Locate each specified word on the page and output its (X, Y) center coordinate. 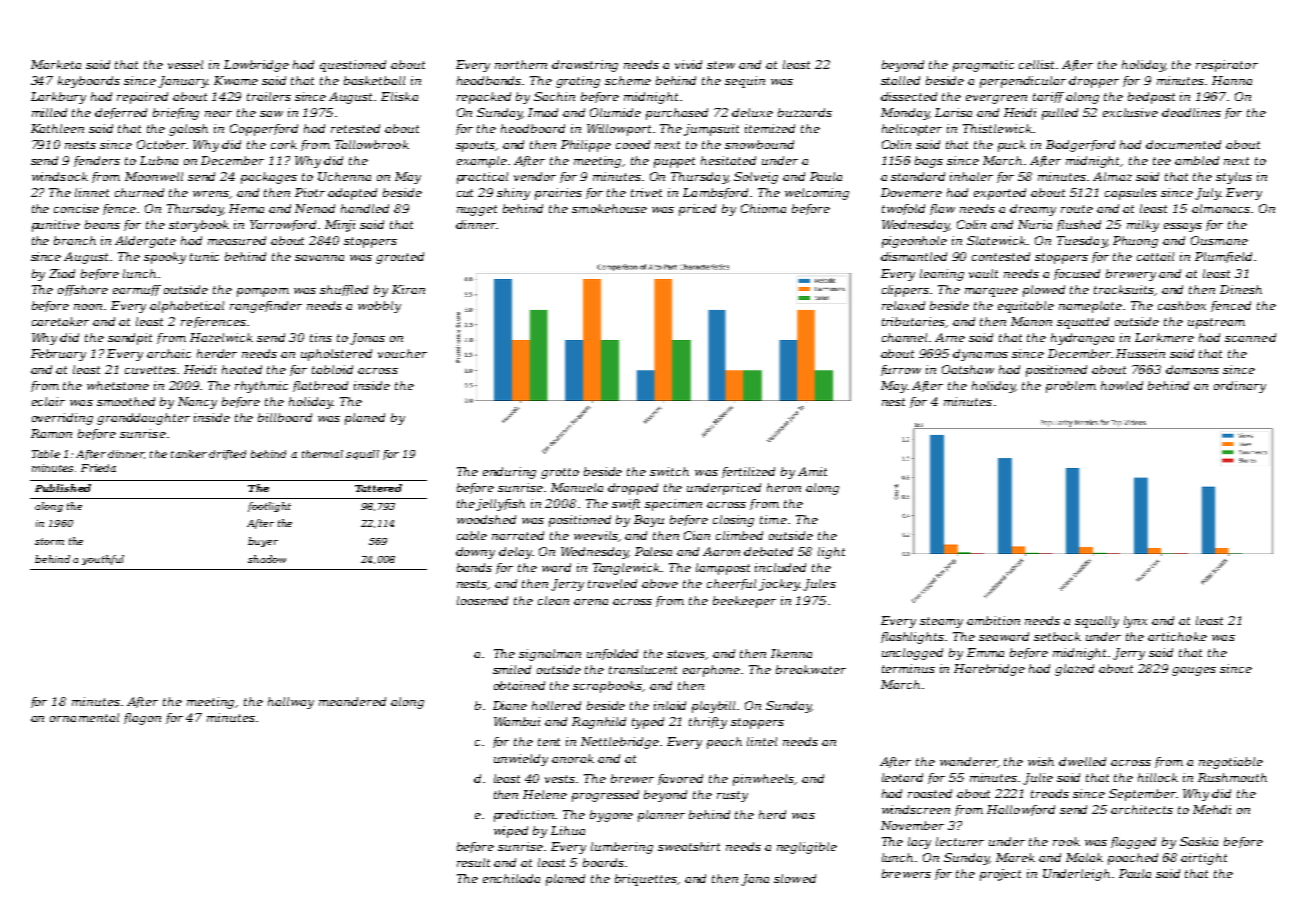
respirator (1227, 66)
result (473, 862)
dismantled (914, 256)
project (1000, 875)
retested (355, 128)
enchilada (511, 878)
